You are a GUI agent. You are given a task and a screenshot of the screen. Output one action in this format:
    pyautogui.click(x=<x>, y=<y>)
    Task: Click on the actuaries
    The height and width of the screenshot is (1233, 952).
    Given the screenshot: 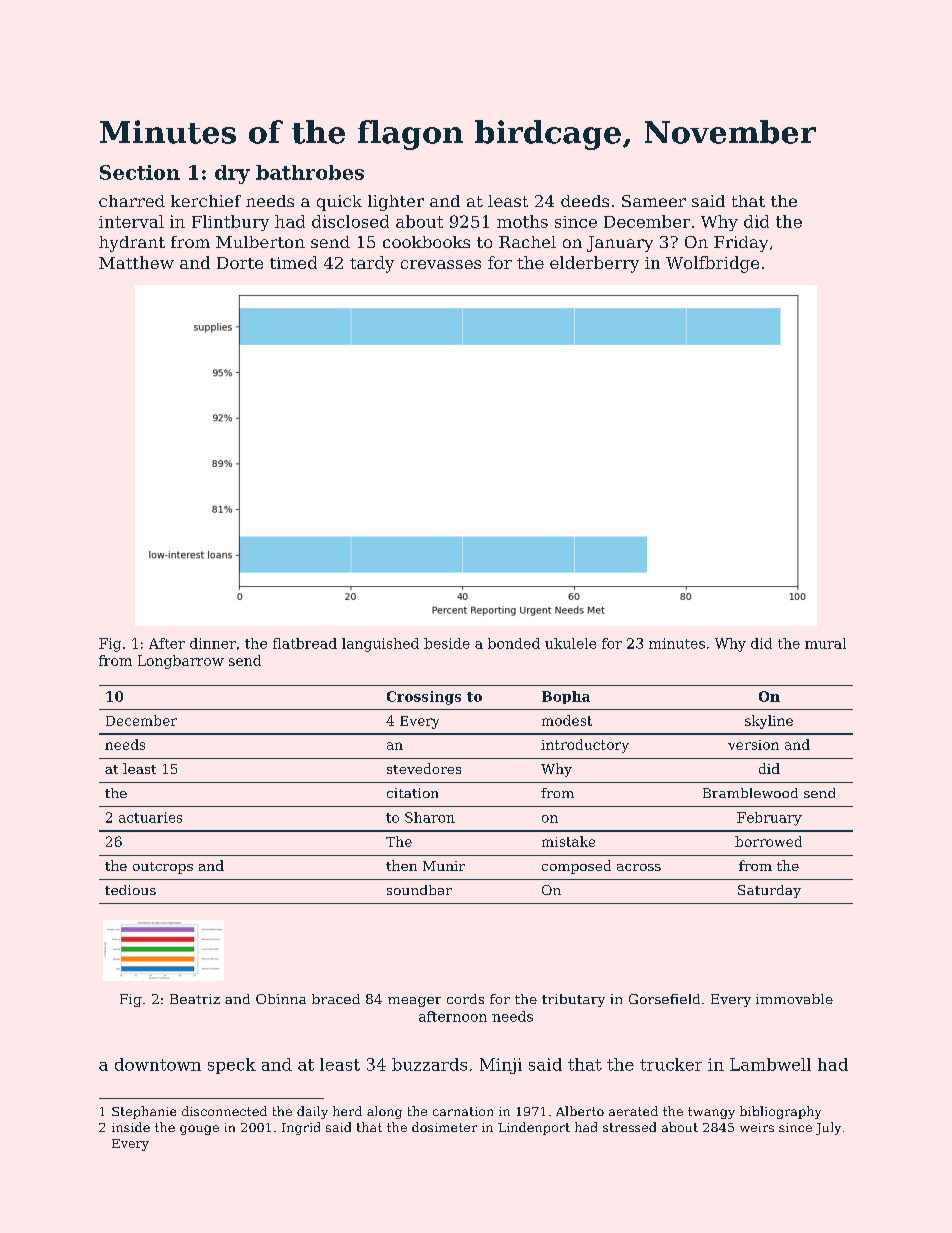 What is the action you would take?
    pyautogui.click(x=150, y=817)
